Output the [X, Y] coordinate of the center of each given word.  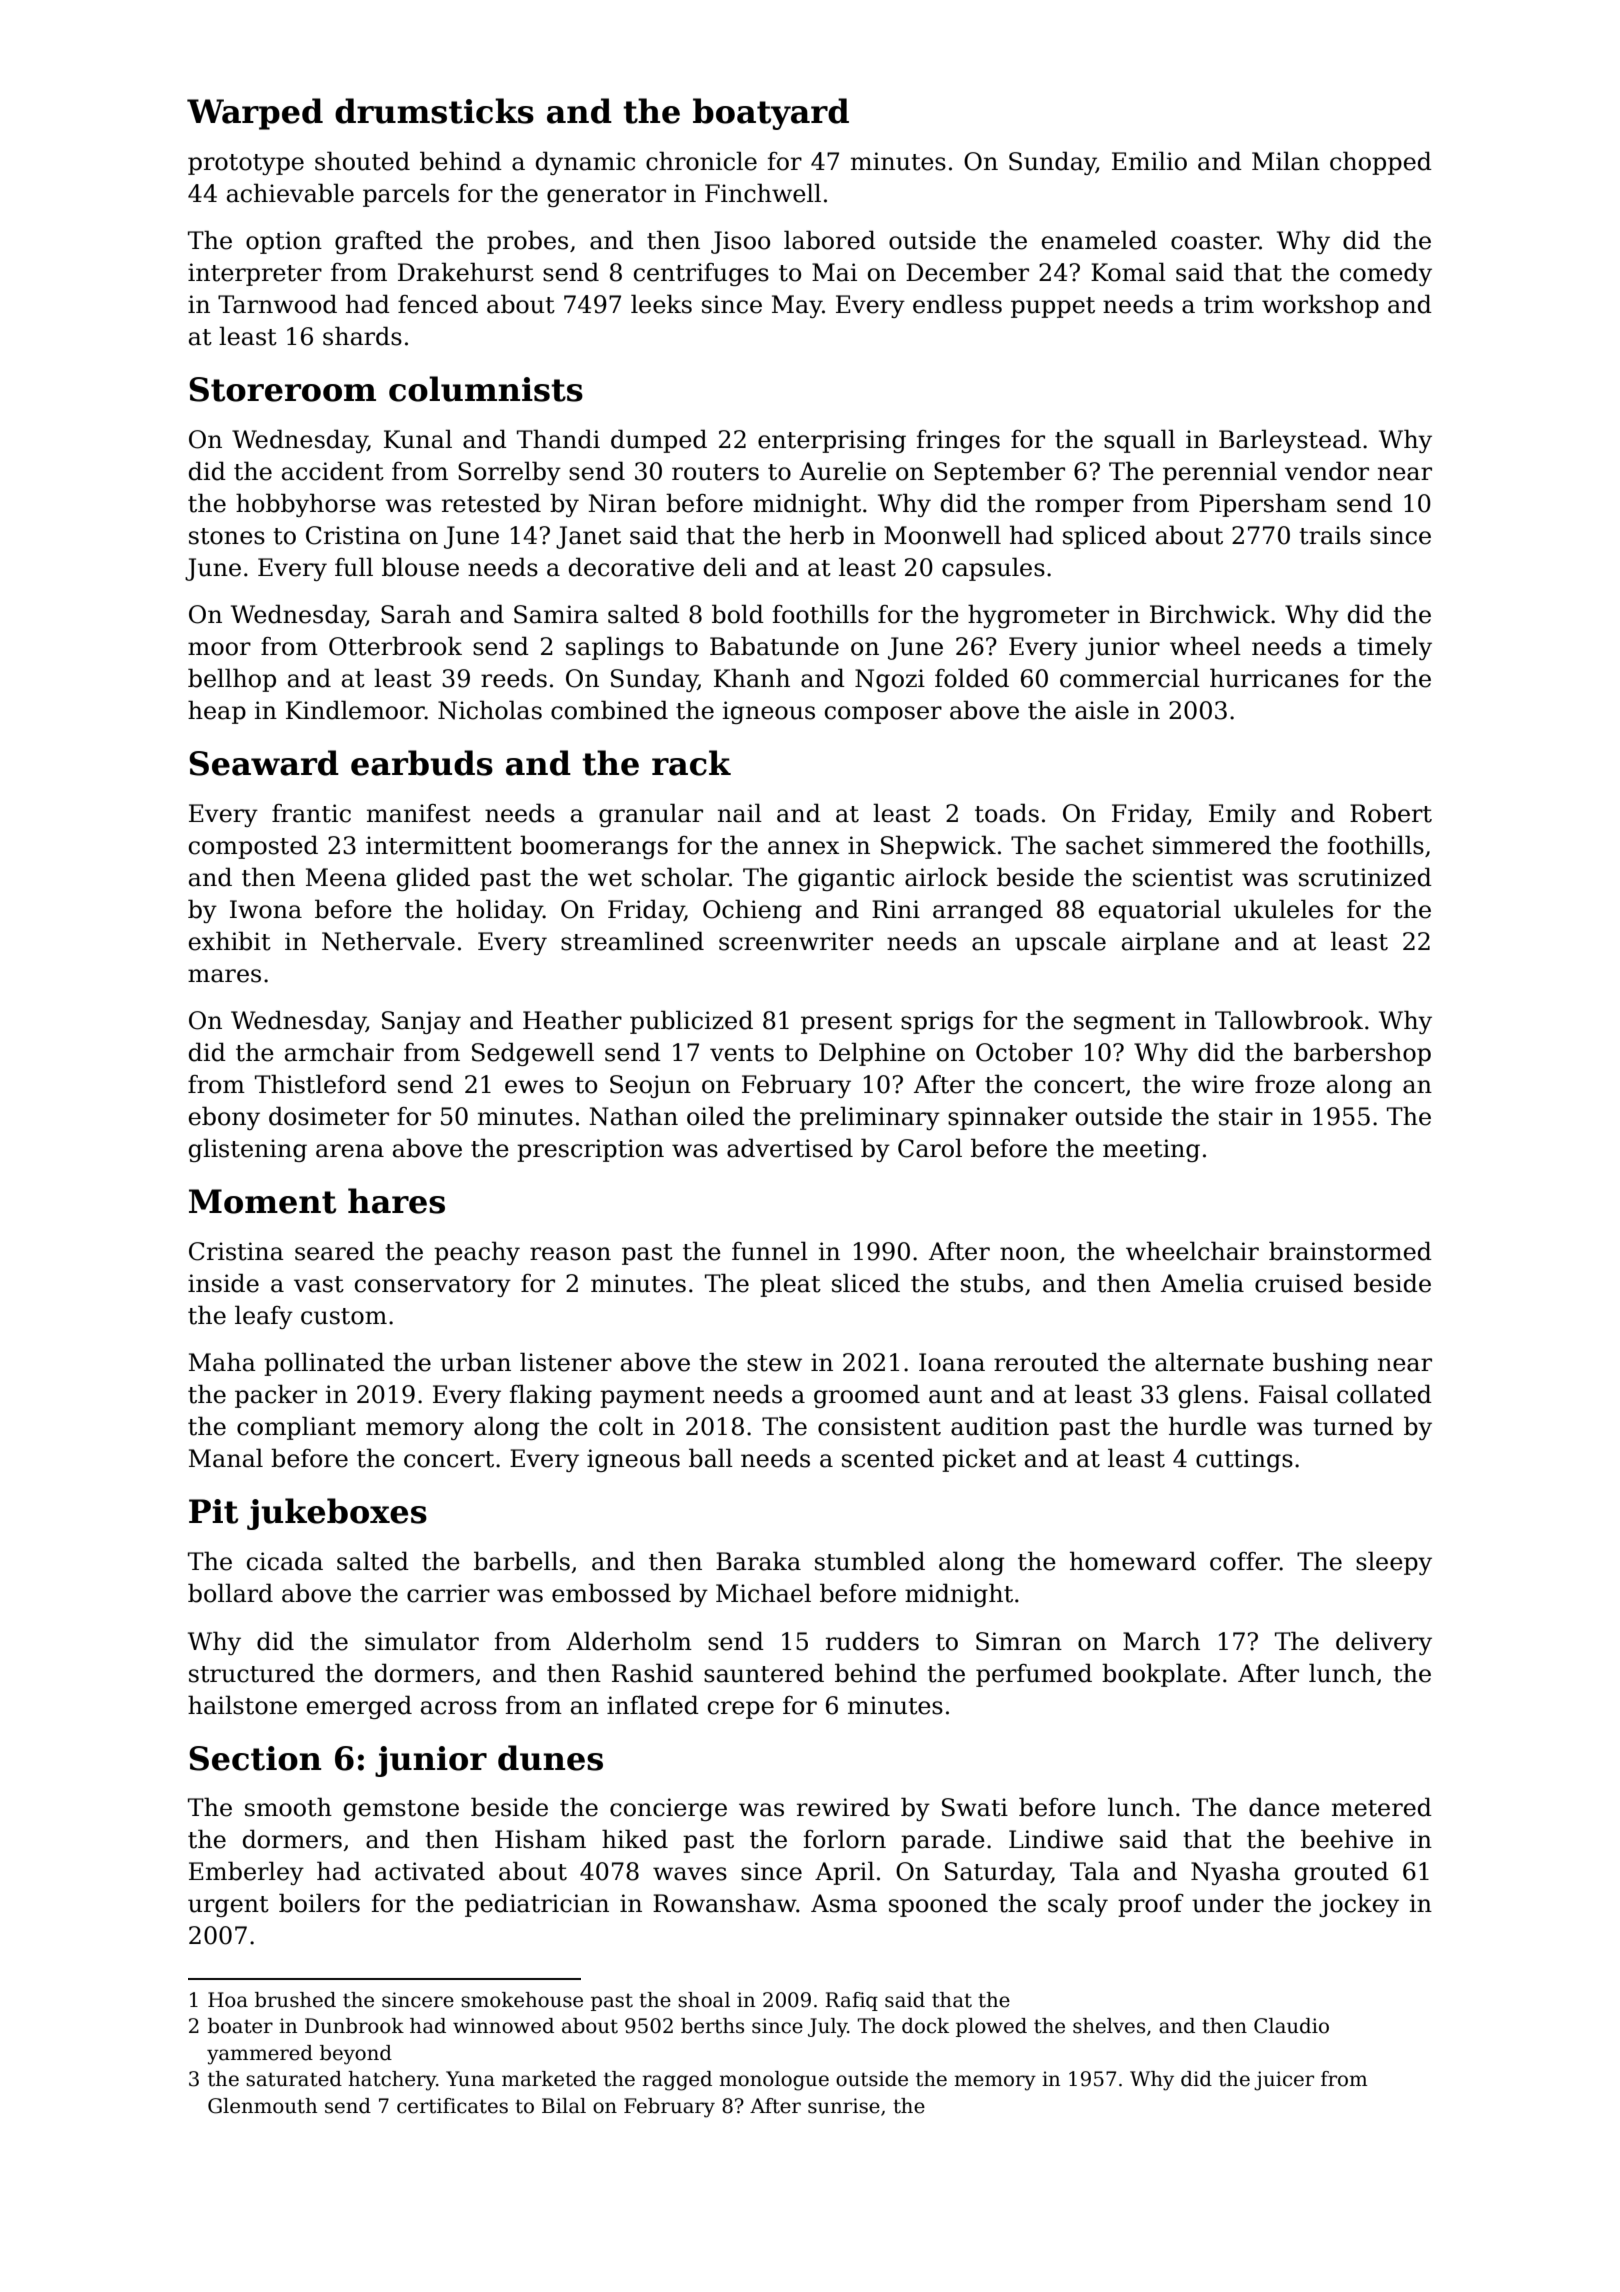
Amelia [1202, 1283]
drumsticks [434, 111]
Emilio [1149, 161]
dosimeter [329, 1116]
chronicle [701, 161]
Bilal [564, 2106]
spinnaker [1007, 1118]
